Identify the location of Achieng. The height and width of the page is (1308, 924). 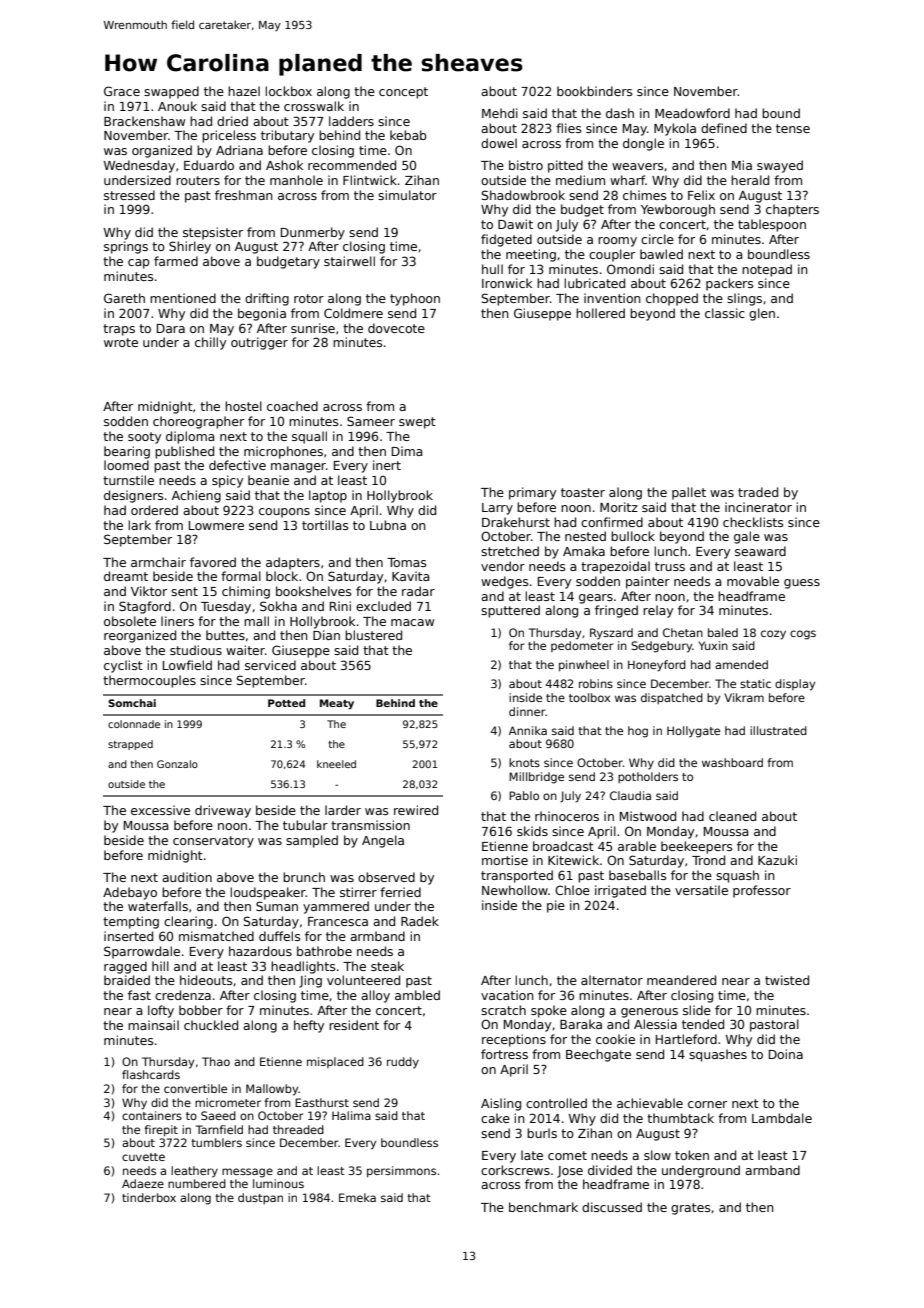
(196, 496).
